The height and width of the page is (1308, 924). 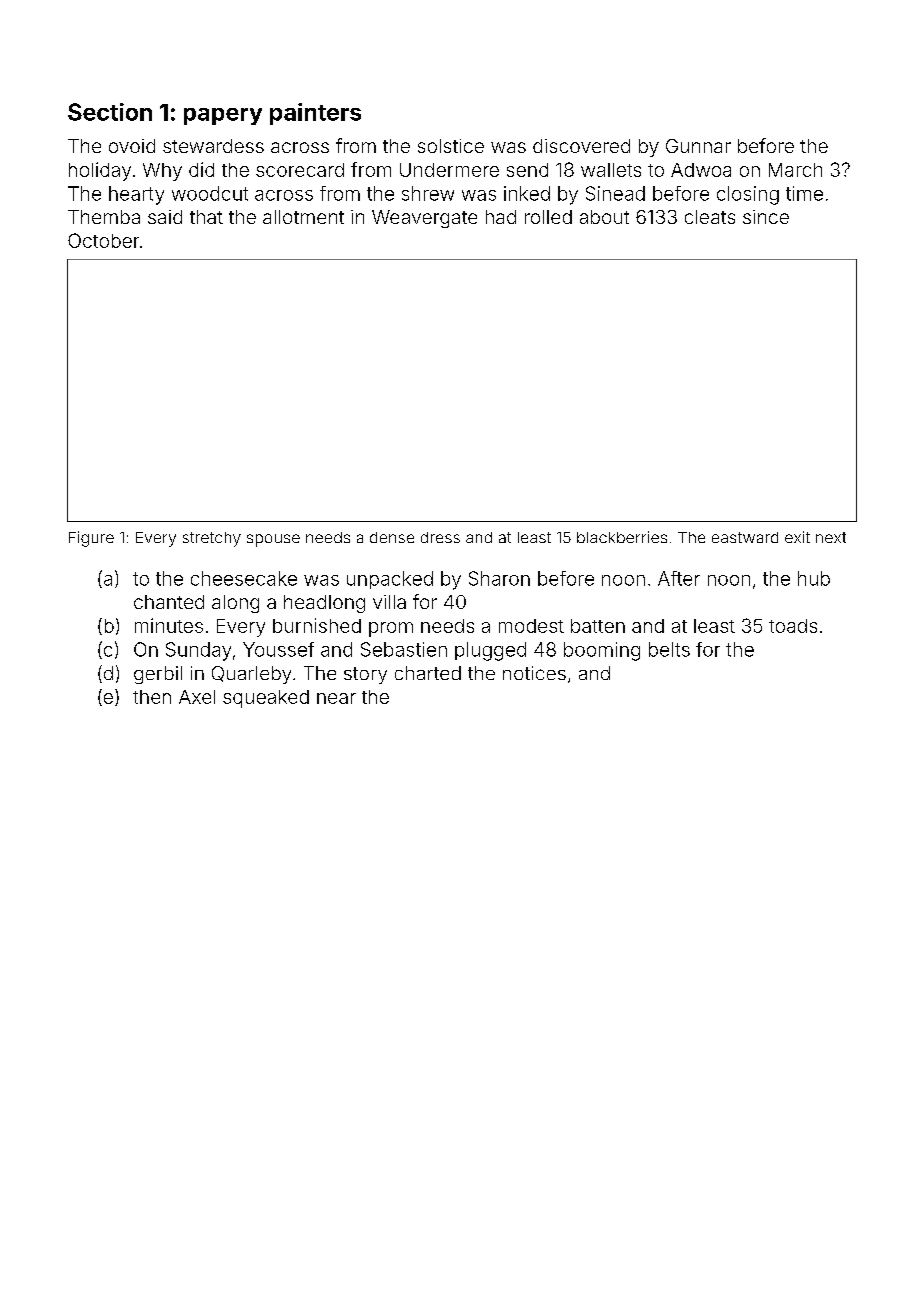 What do you see at coordinates (132, 146) in the page?
I see `ovoid` at bounding box center [132, 146].
